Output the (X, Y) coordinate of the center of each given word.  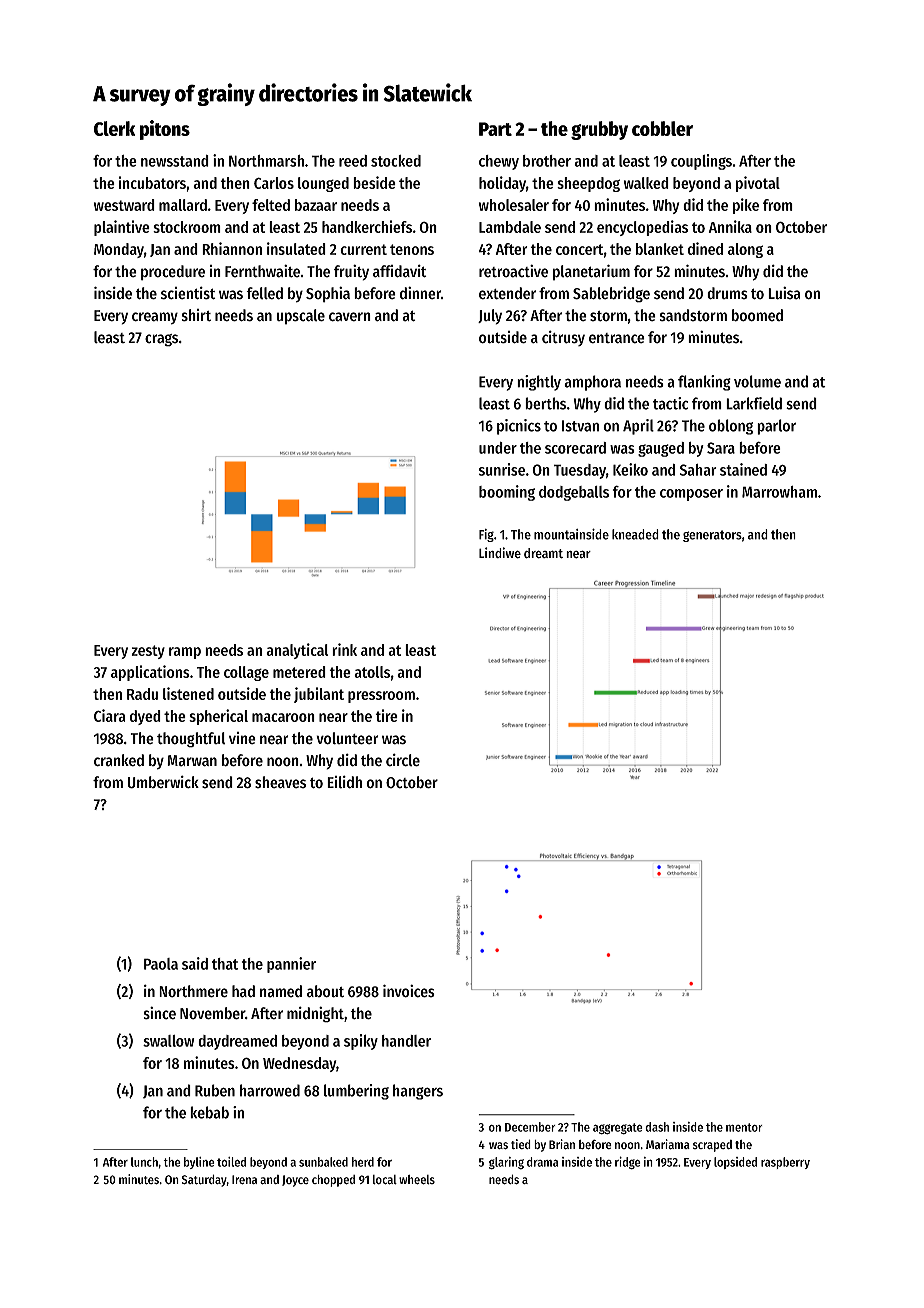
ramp (185, 653)
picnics (519, 427)
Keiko (630, 469)
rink (344, 649)
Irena (244, 1180)
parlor (776, 427)
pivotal (758, 184)
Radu (142, 694)
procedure (173, 273)
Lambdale (510, 227)
